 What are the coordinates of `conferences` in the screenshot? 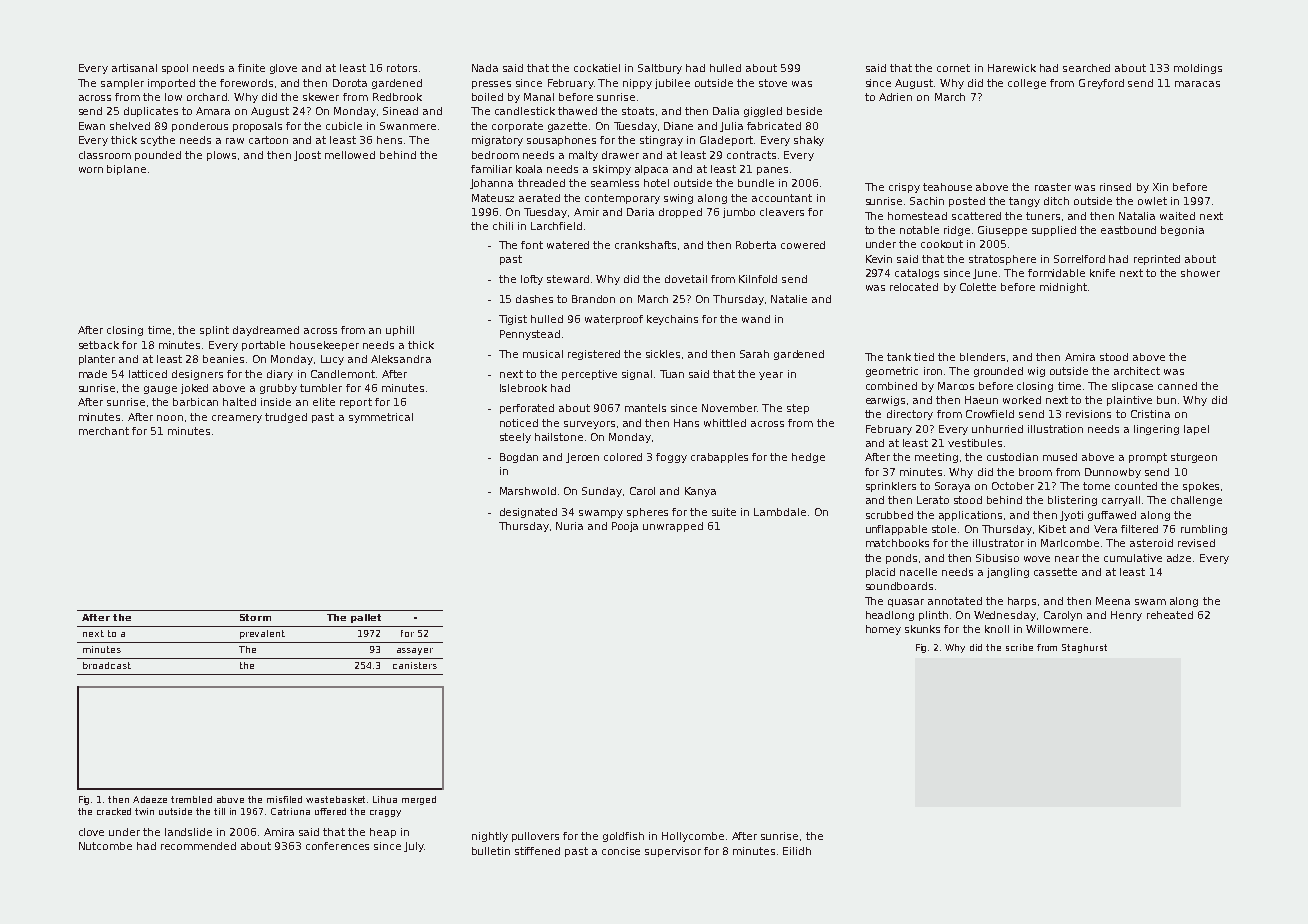 It's located at (337, 846).
